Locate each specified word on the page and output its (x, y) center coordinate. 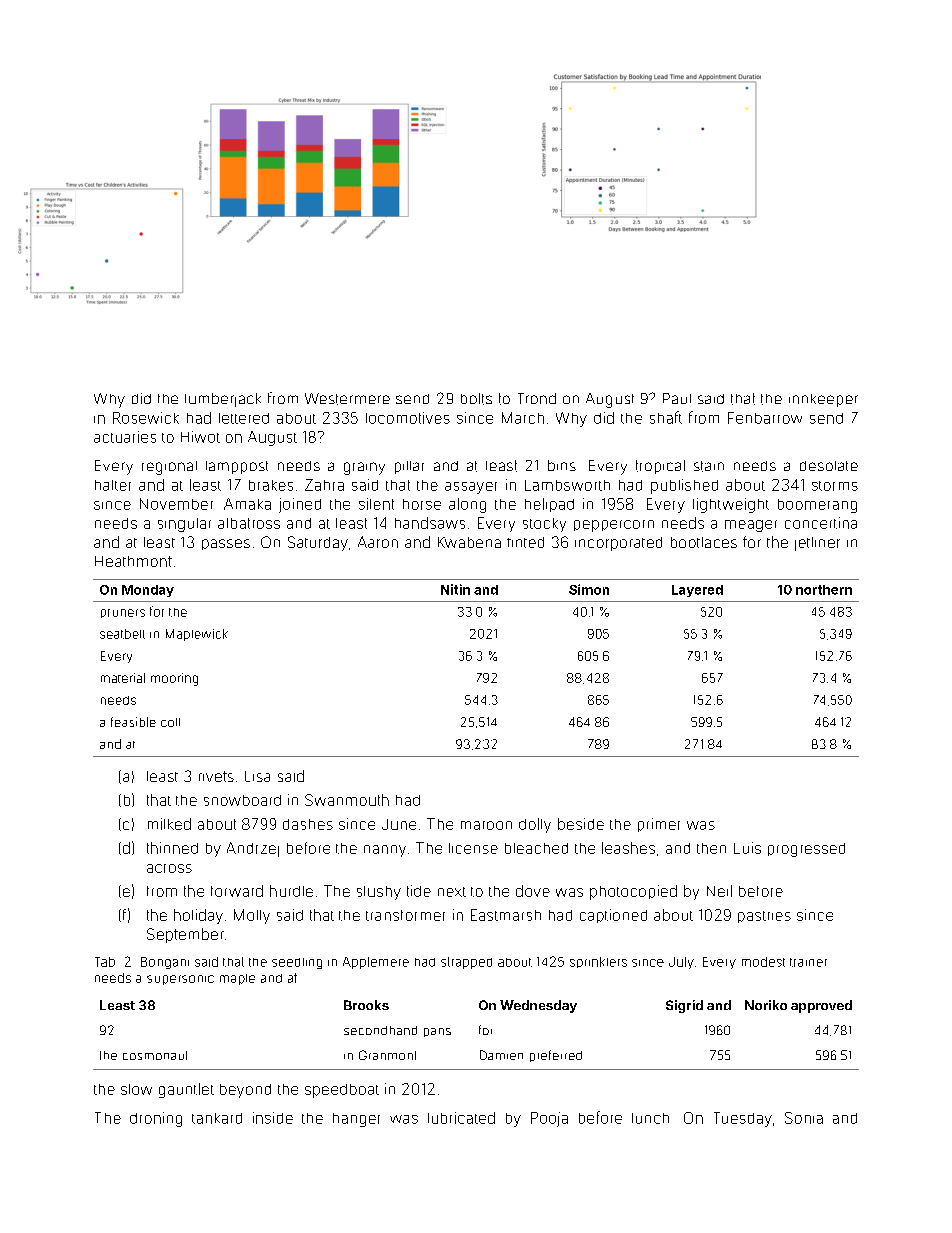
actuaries (125, 437)
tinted (525, 542)
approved (821, 1006)
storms (835, 486)
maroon (486, 825)
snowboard (242, 800)
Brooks (366, 1005)
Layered (697, 591)
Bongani (165, 963)
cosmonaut (155, 1055)
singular (184, 525)
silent (376, 504)
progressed (806, 850)
